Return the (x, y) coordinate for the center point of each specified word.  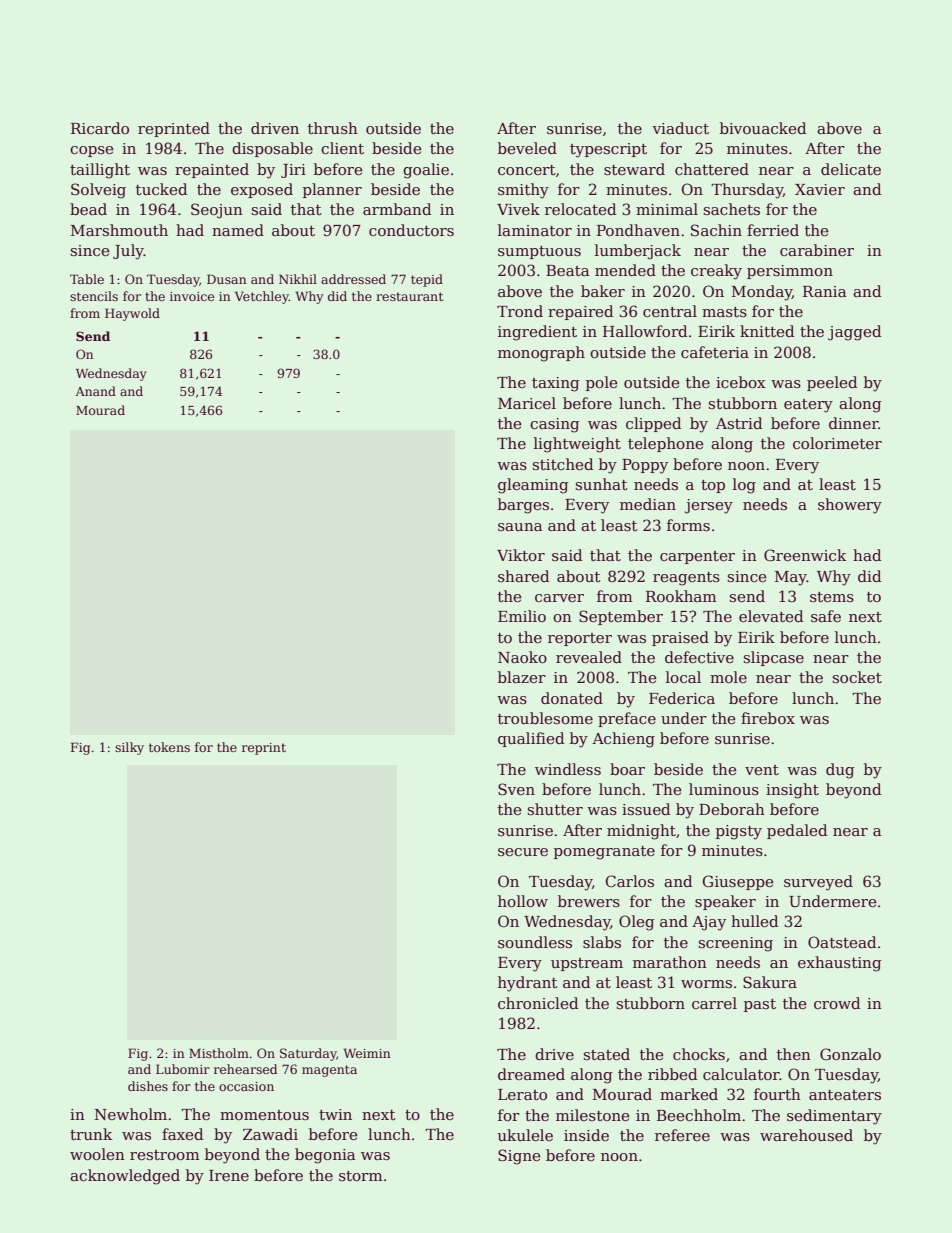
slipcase (774, 658)
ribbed (672, 1074)
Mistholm (219, 1053)
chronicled (538, 1003)
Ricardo (100, 128)
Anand (95, 391)
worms (706, 984)
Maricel (527, 403)
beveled (527, 148)
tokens (169, 747)
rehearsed (245, 1069)
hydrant (528, 984)
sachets (732, 209)
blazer (522, 677)
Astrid (739, 423)
